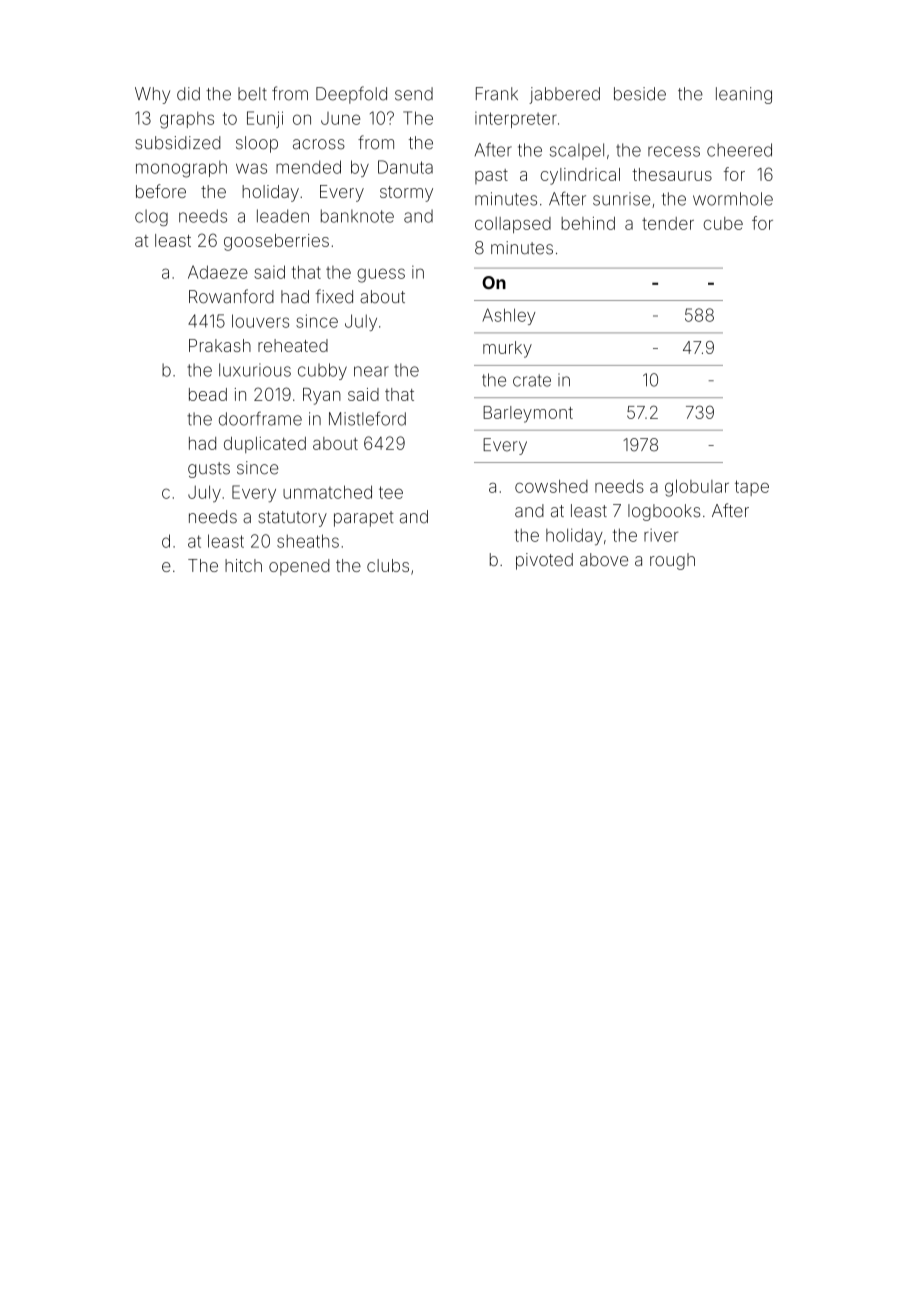  I want to click on duplicated, so click(265, 445).
